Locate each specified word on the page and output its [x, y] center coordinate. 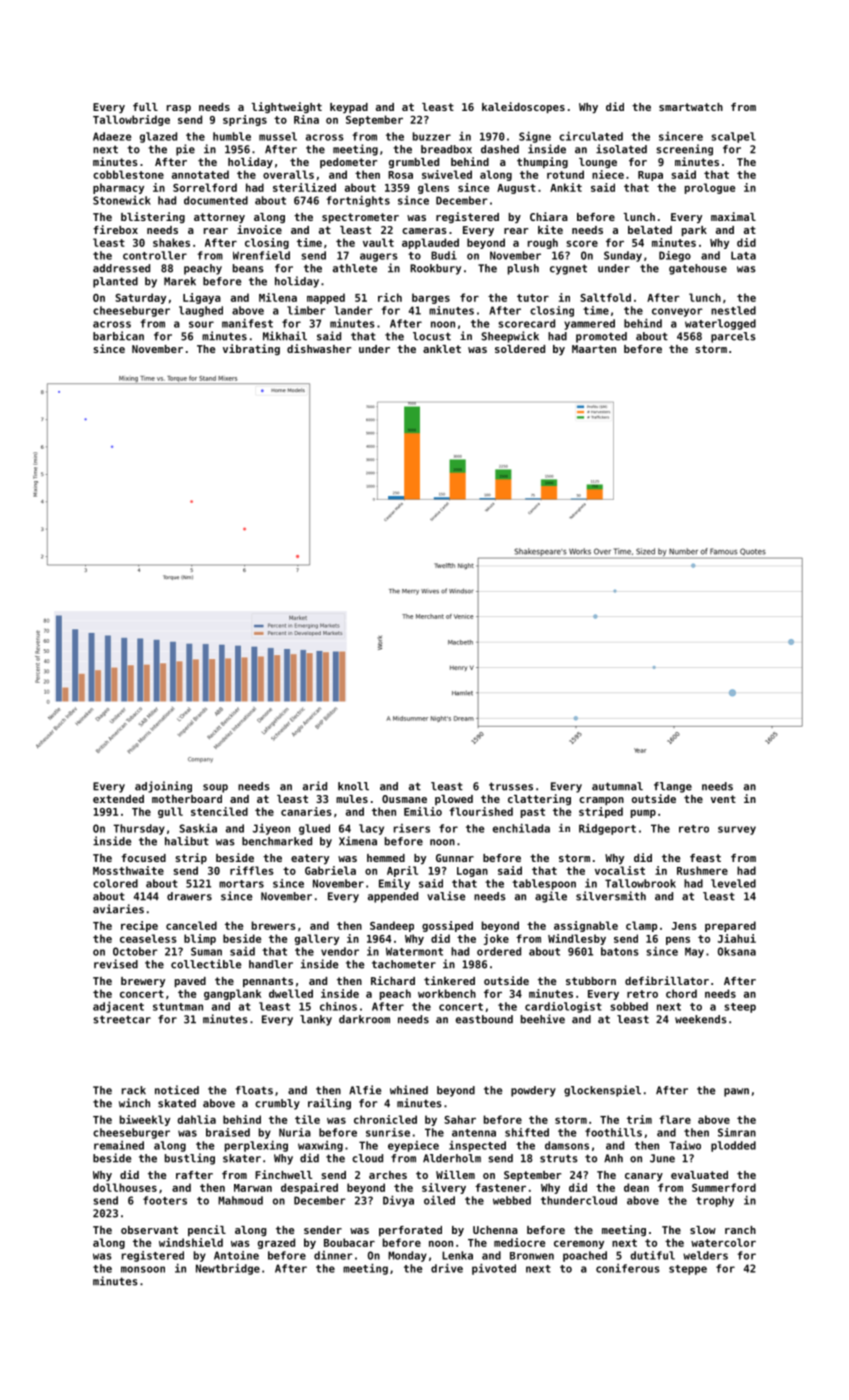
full [145, 107]
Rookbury [435, 269]
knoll [353, 786]
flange [673, 787]
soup [215, 788]
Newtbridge [228, 1269]
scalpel [733, 137]
